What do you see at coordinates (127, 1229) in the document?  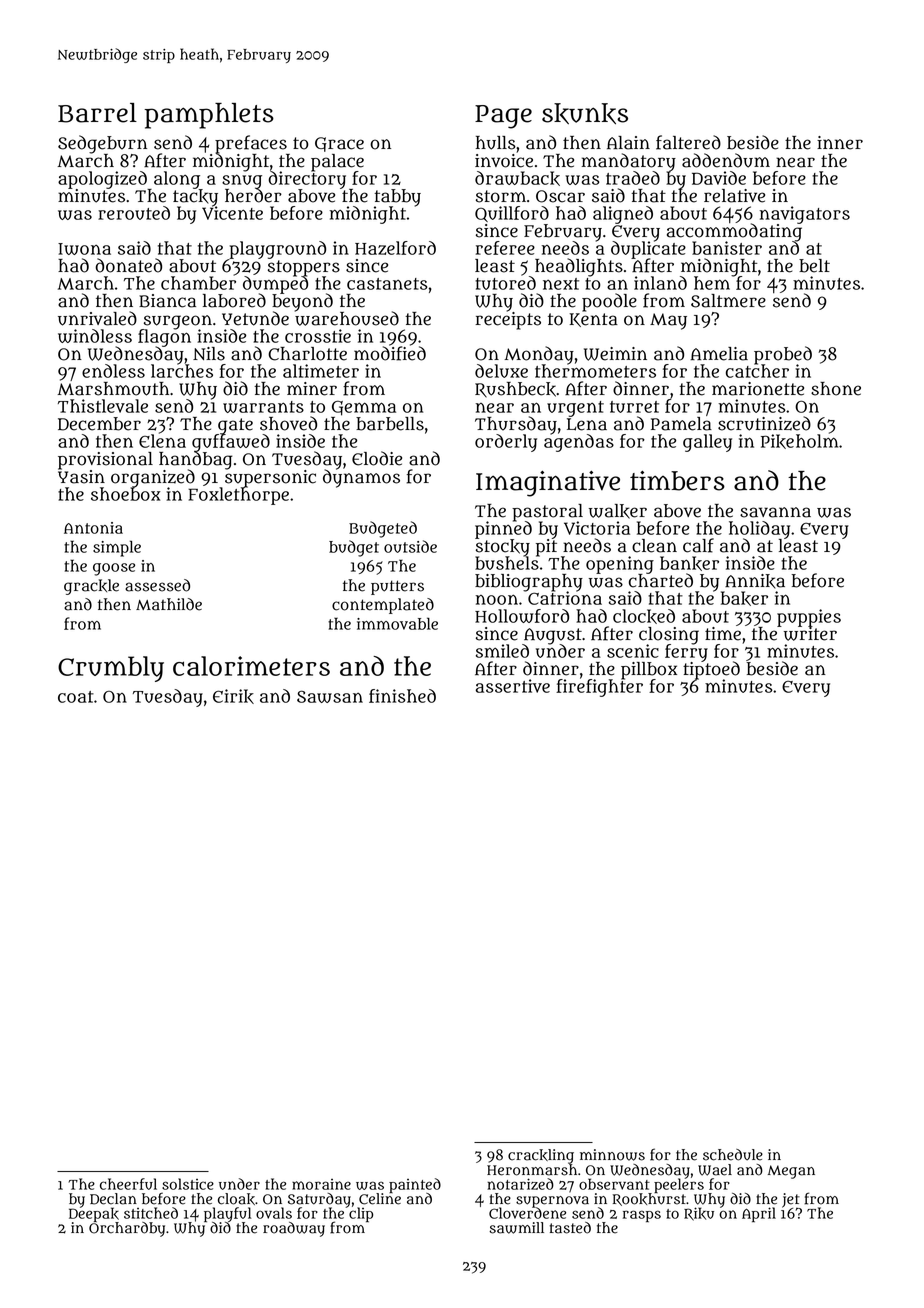 I see `Orchardby` at bounding box center [127, 1229].
